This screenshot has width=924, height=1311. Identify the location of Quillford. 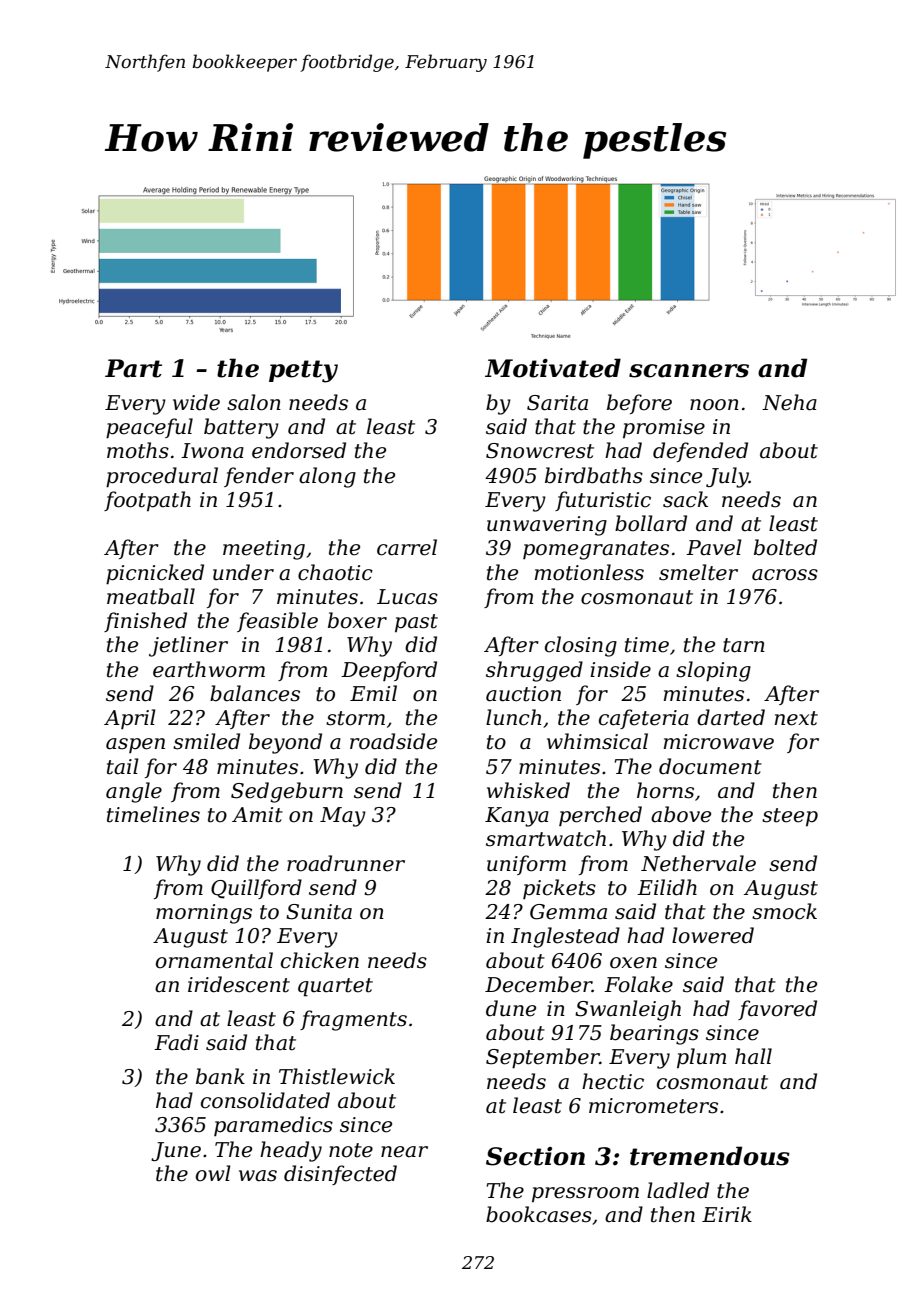
(256, 889).
